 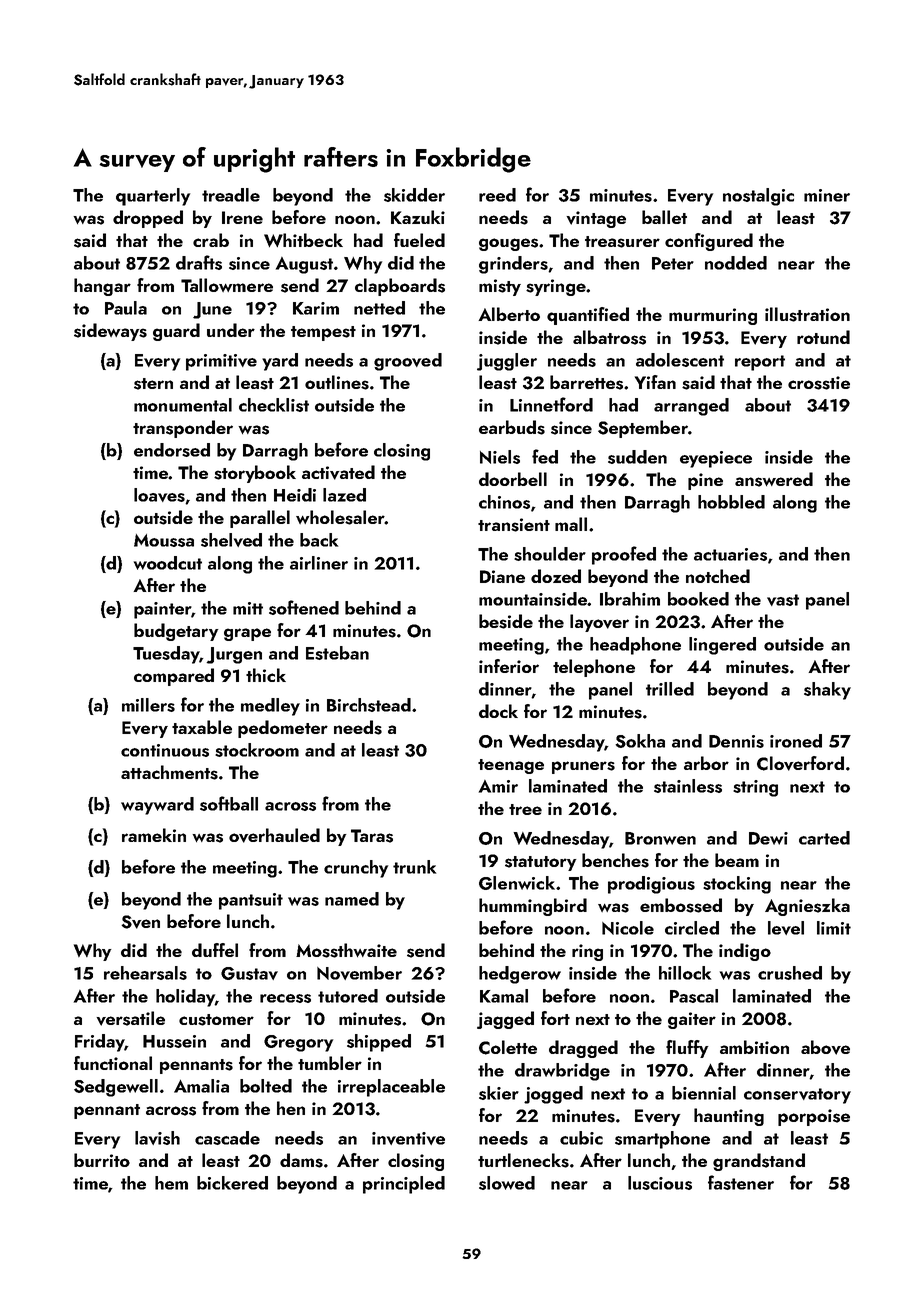 What do you see at coordinates (754, 1047) in the screenshot?
I see `ambition` at bounding box center [754, 1047].
